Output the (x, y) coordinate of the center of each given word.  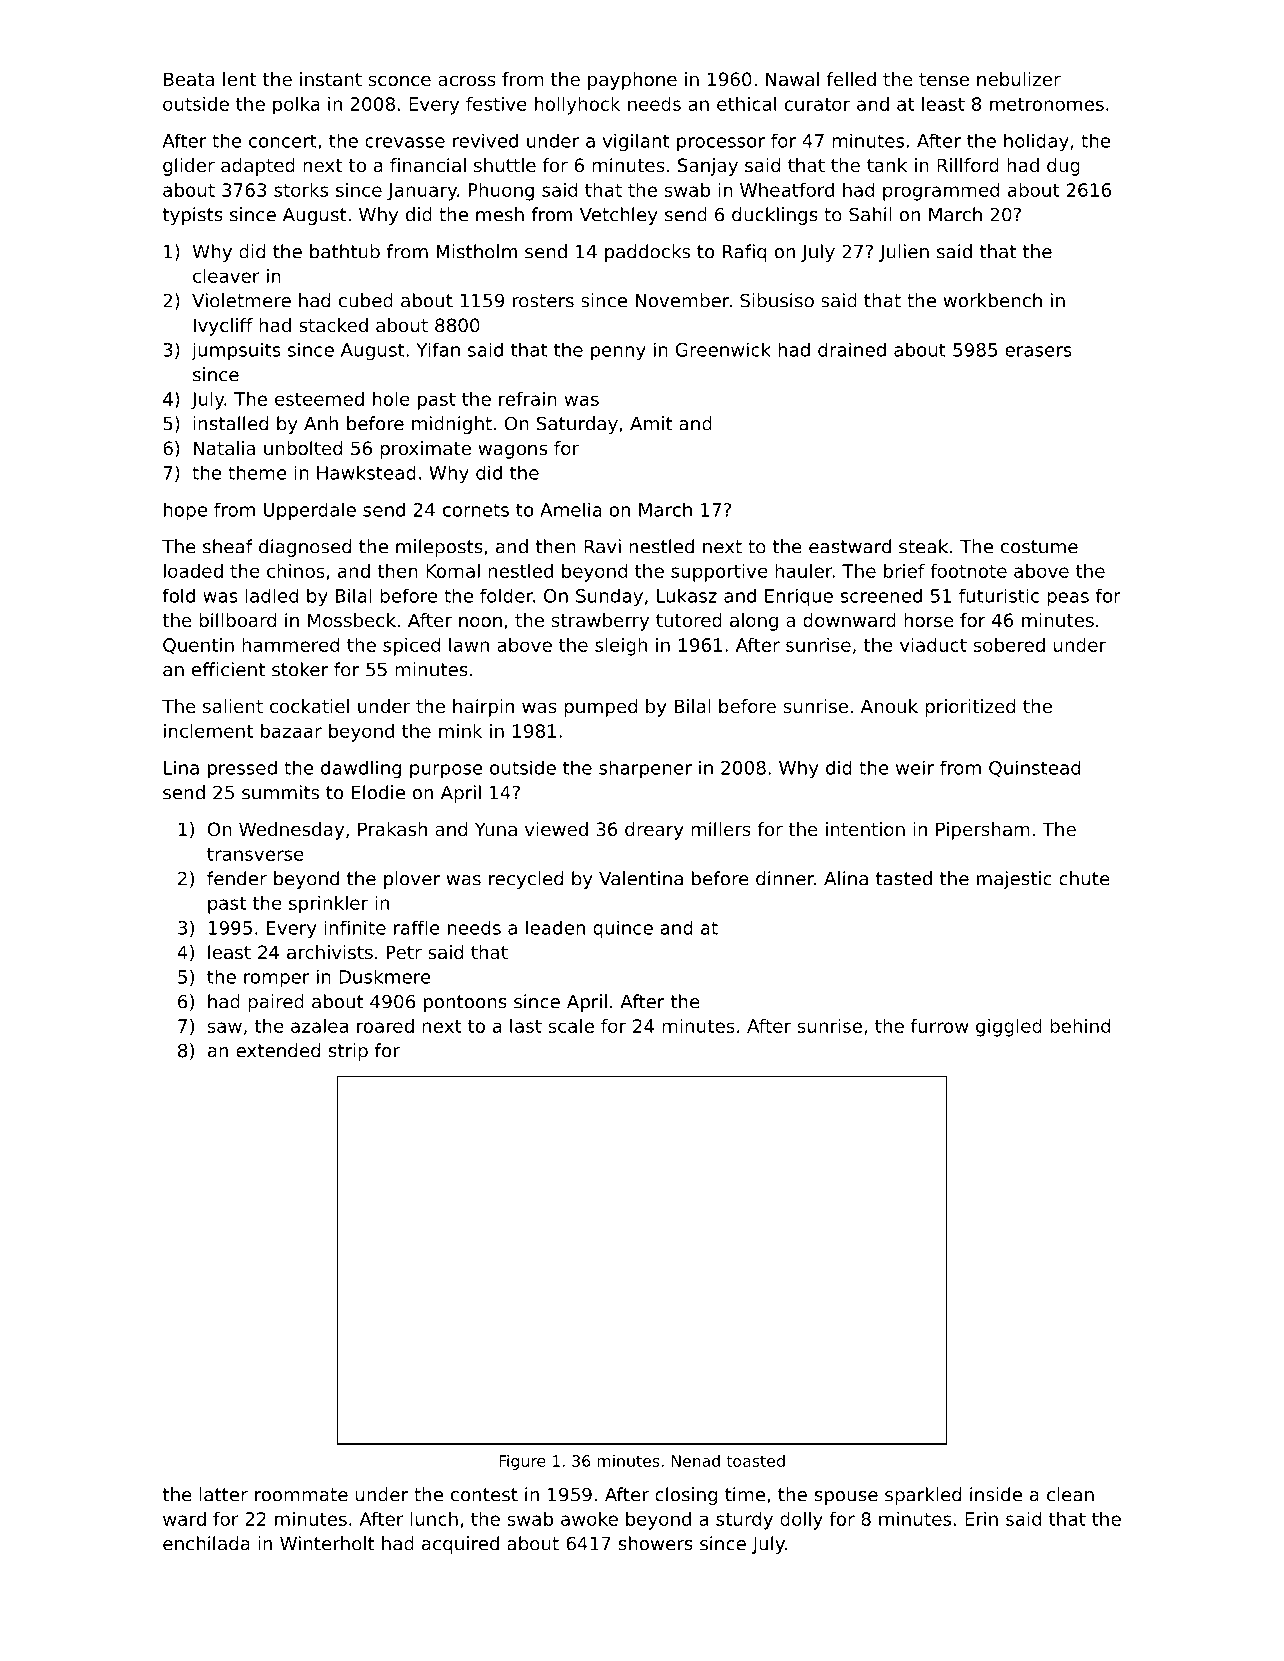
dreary (654, 831)
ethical (746, 104)
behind (1080, 1026)
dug (1063, 167)
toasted (755, 1461)
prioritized (970, 708)
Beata (189, 79)
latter (223, 1494)
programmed (941, 192)
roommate (301, 1495)
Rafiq (744, 253)
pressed (242, 769)
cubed (366, 300)
